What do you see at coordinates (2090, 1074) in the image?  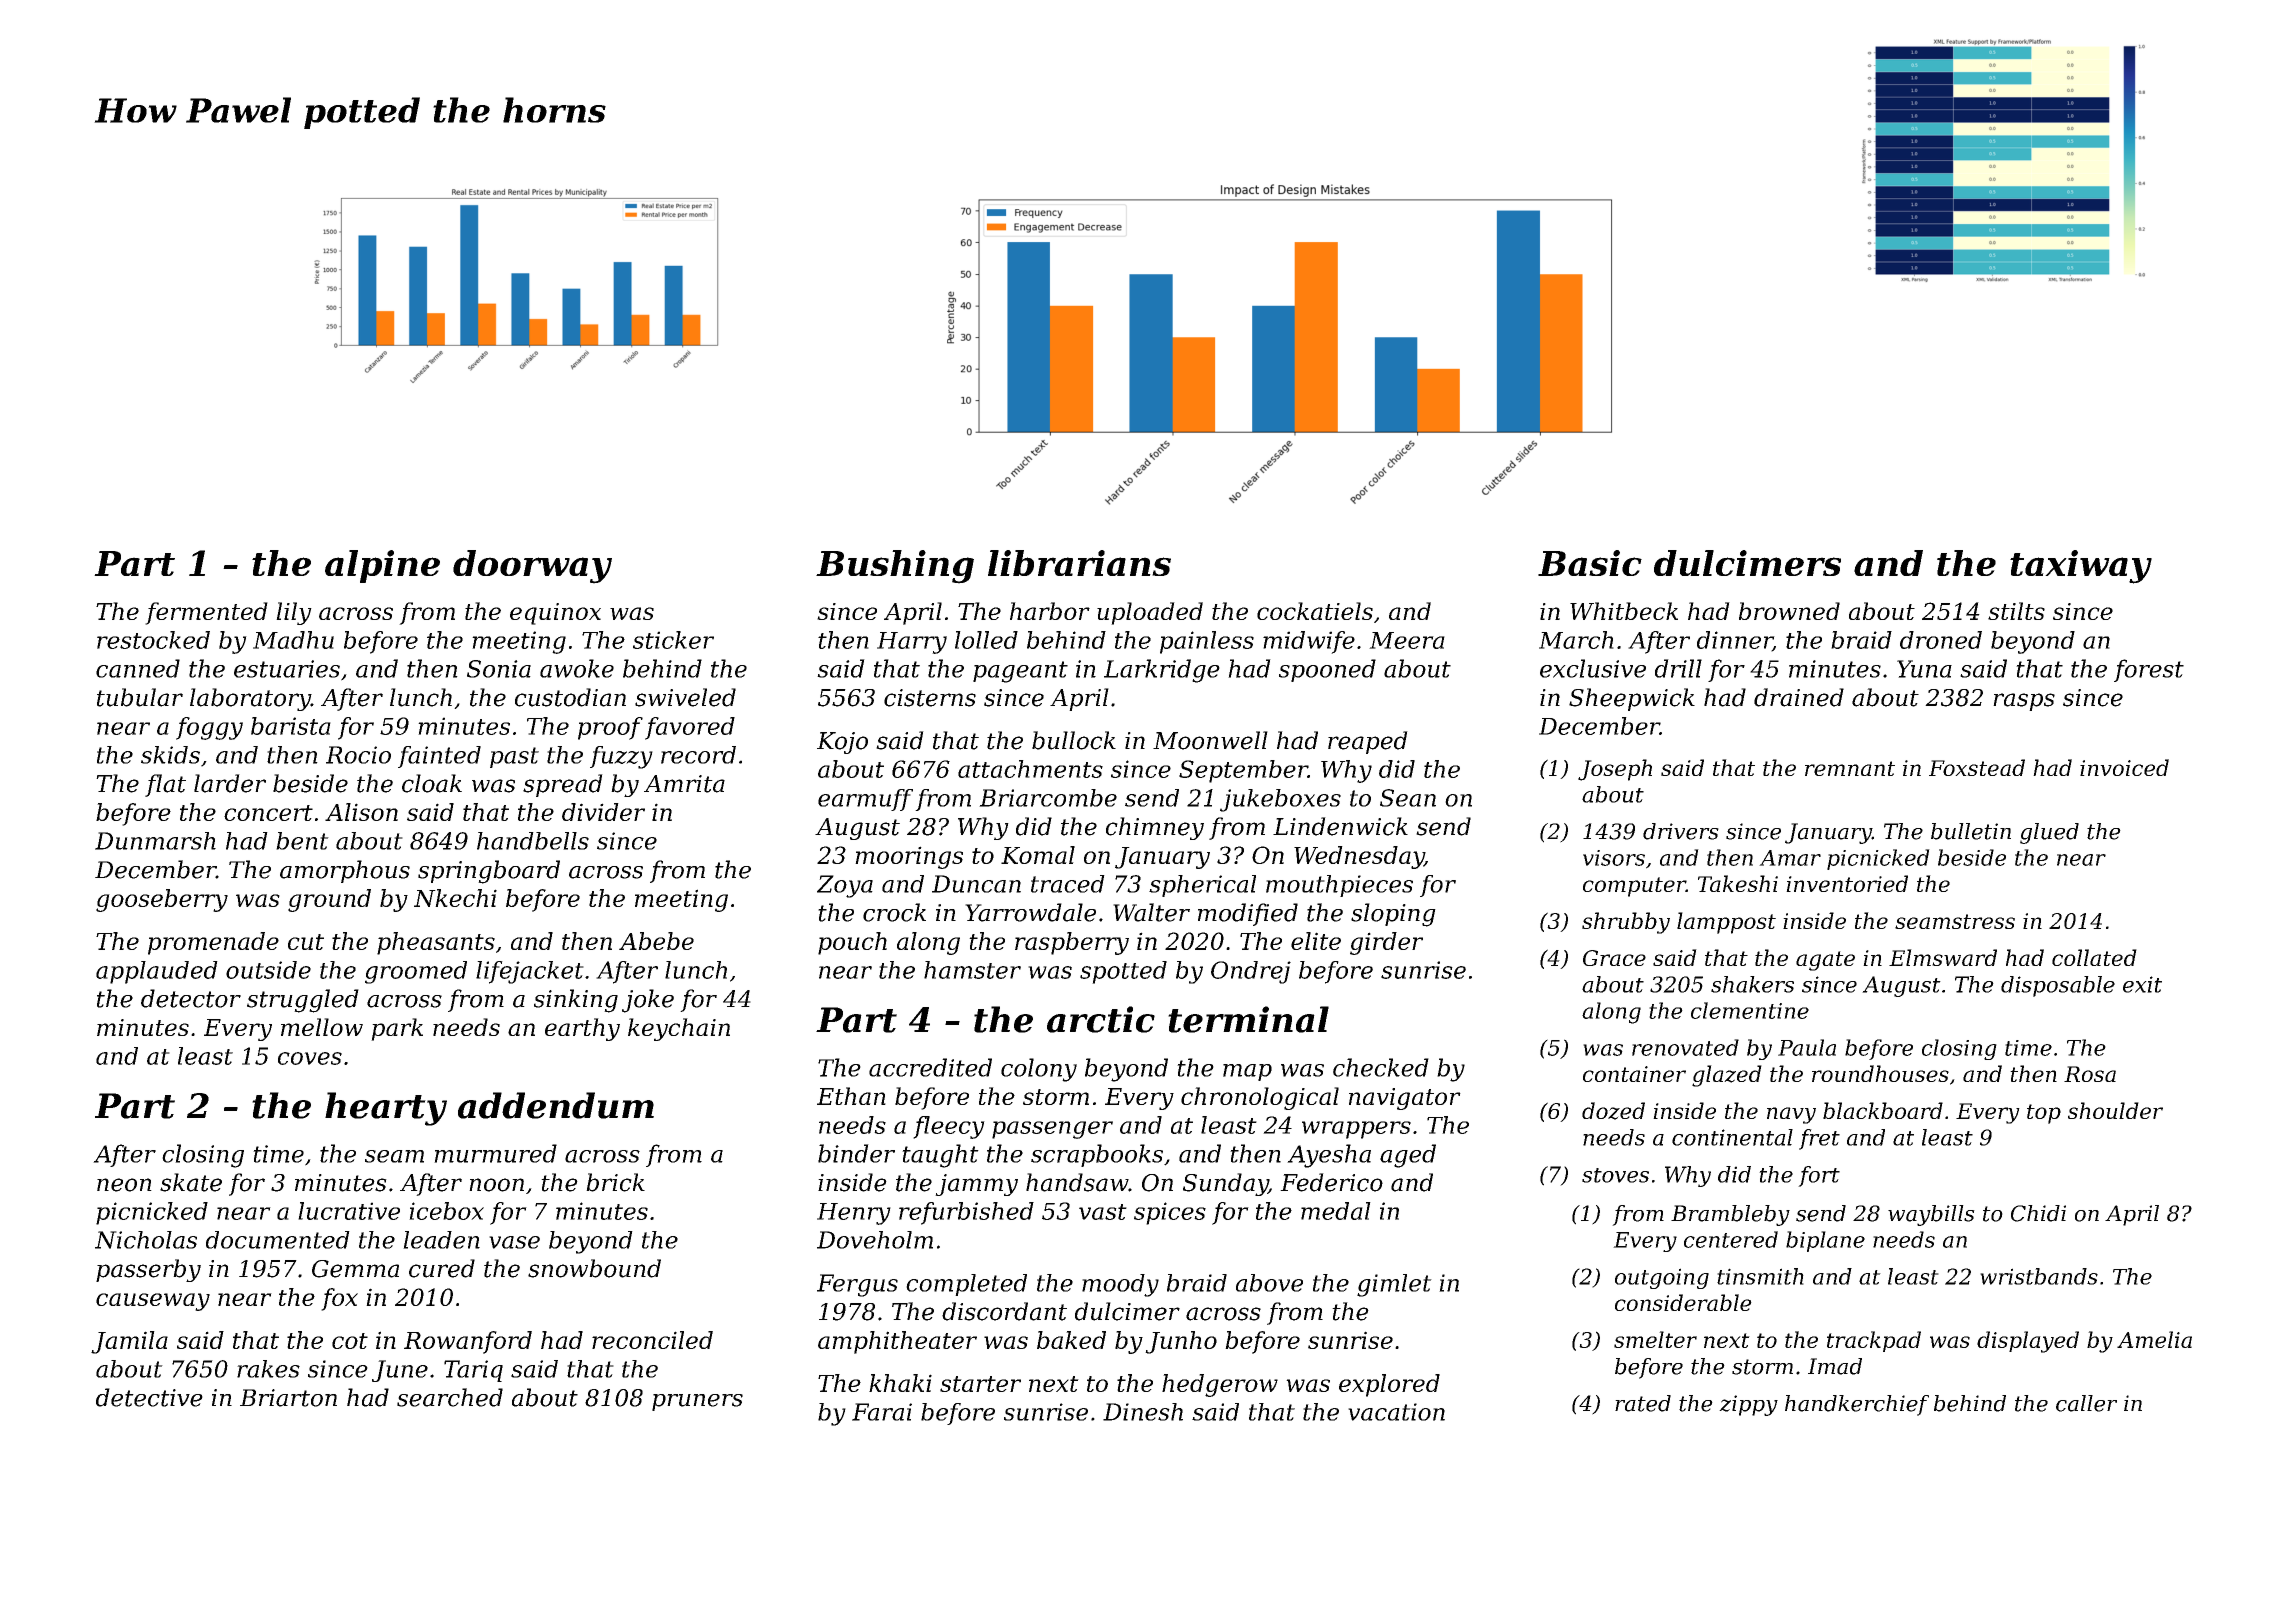 I see `Rosa` at bounding box center [2090, 1074].
